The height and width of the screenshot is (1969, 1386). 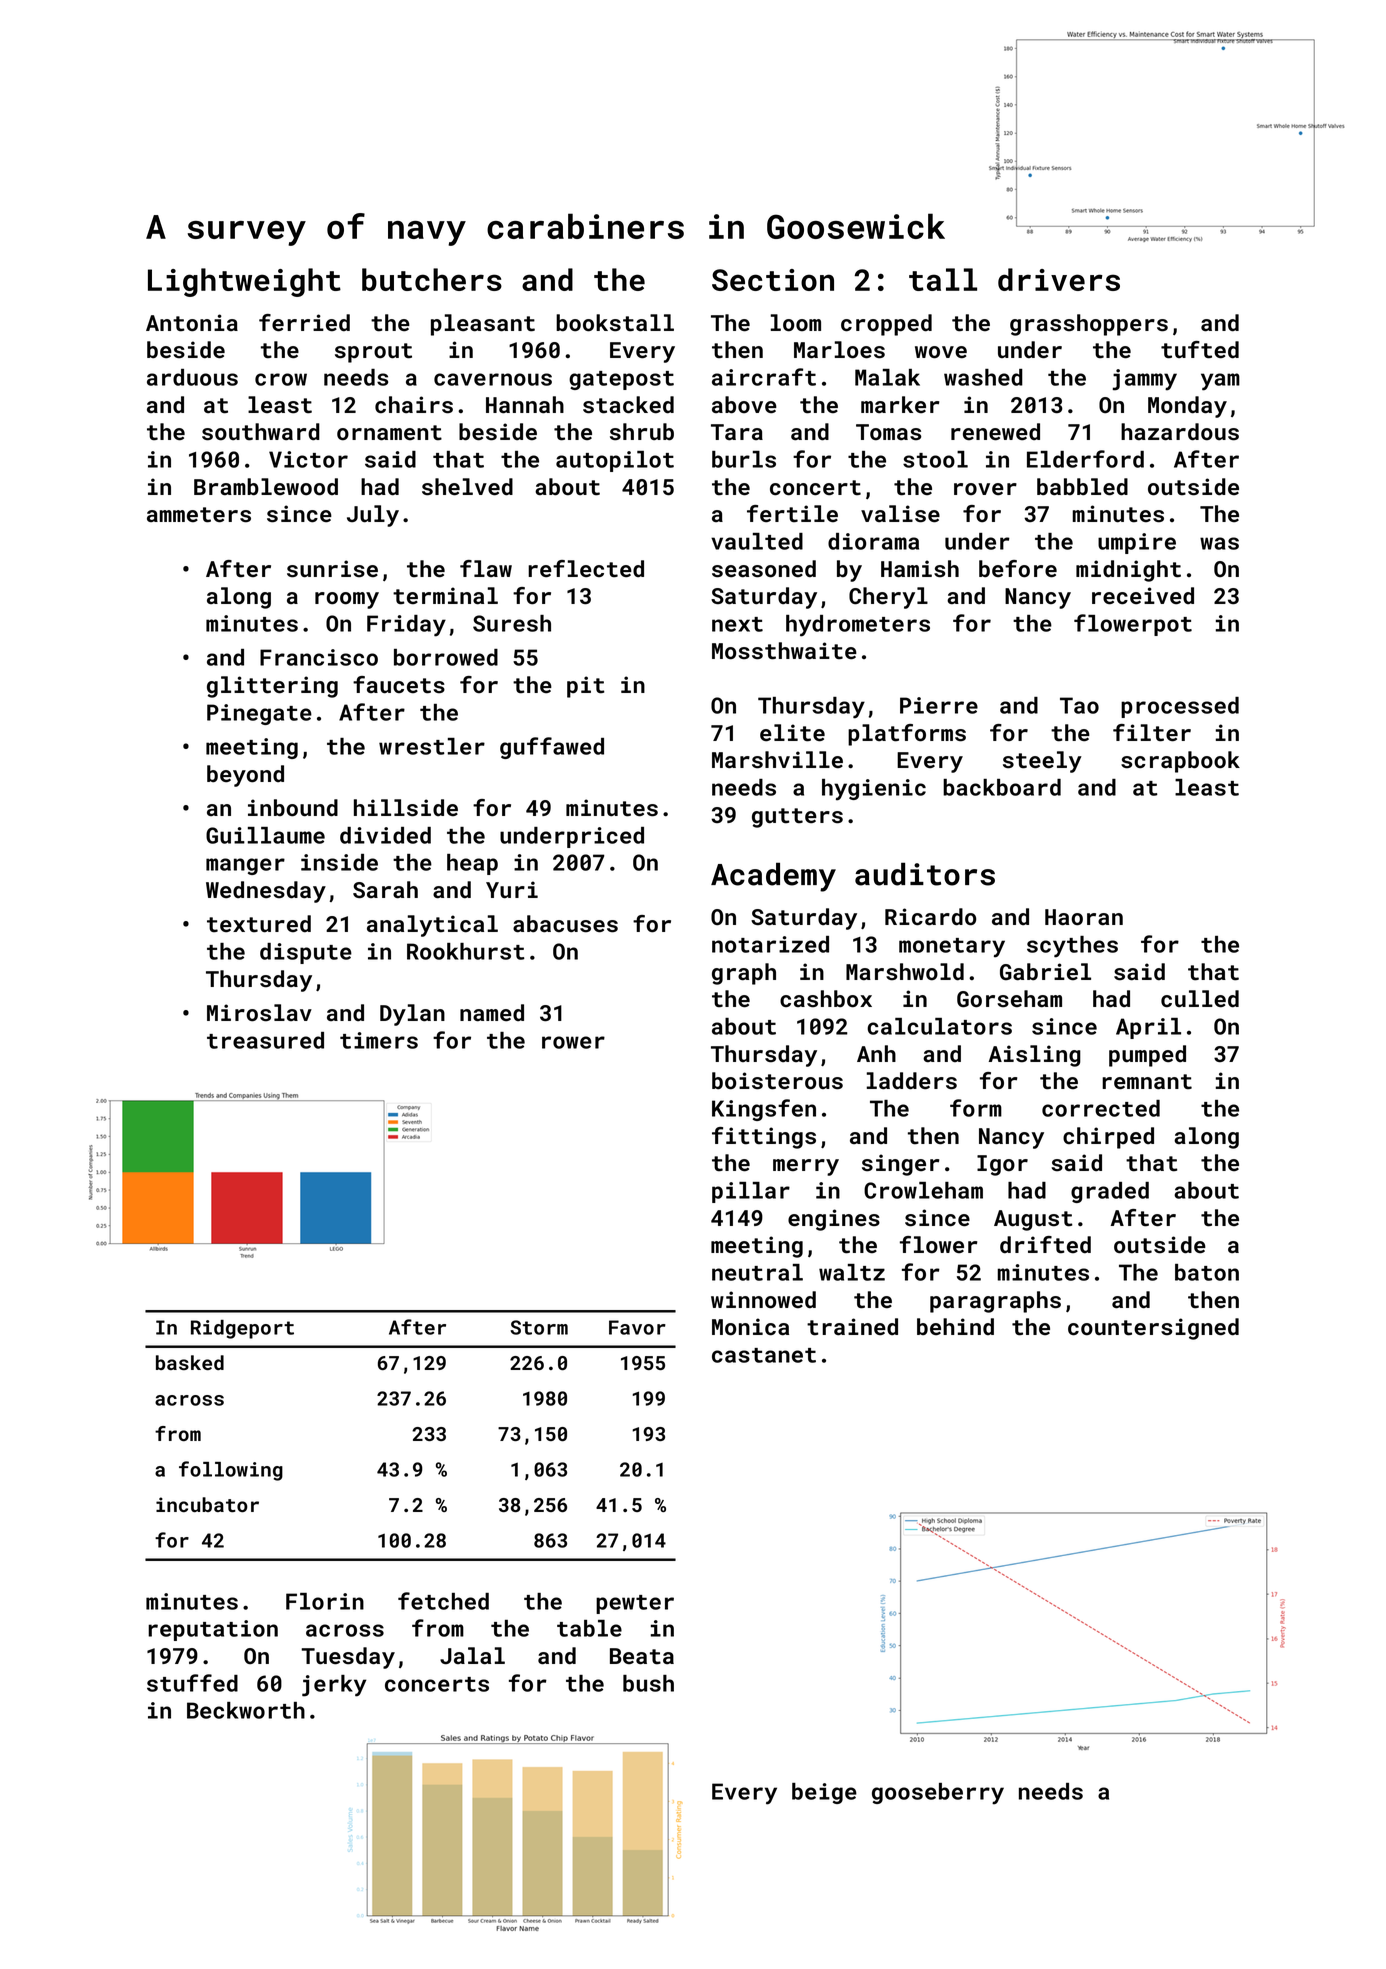 I want to click on before, so click(x=1018, y=569).
